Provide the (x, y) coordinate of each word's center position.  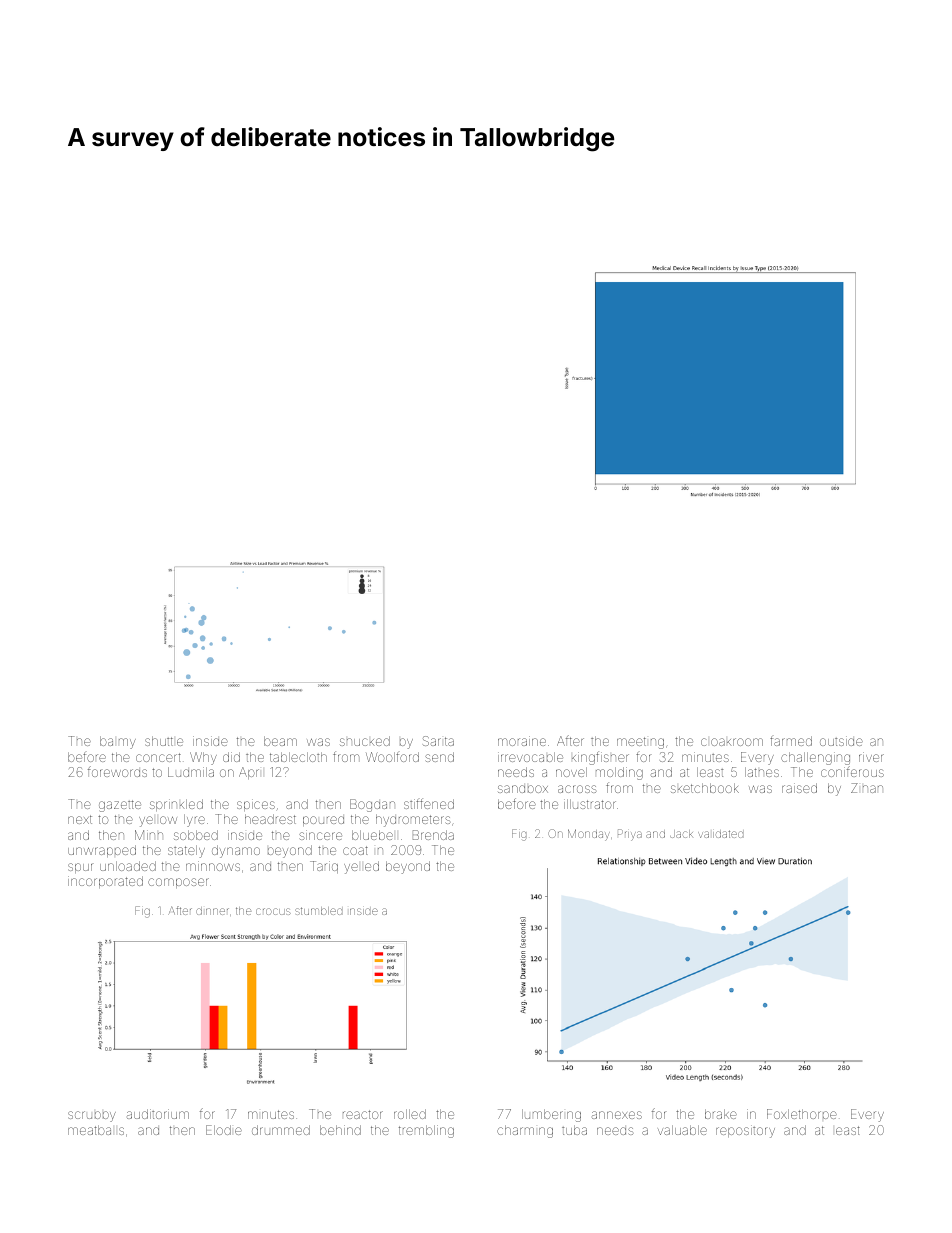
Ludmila (191, 772)
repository (745, 1131)
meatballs (96, 1130)
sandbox (523, 789)
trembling (426, 1131)
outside (841, 741)
